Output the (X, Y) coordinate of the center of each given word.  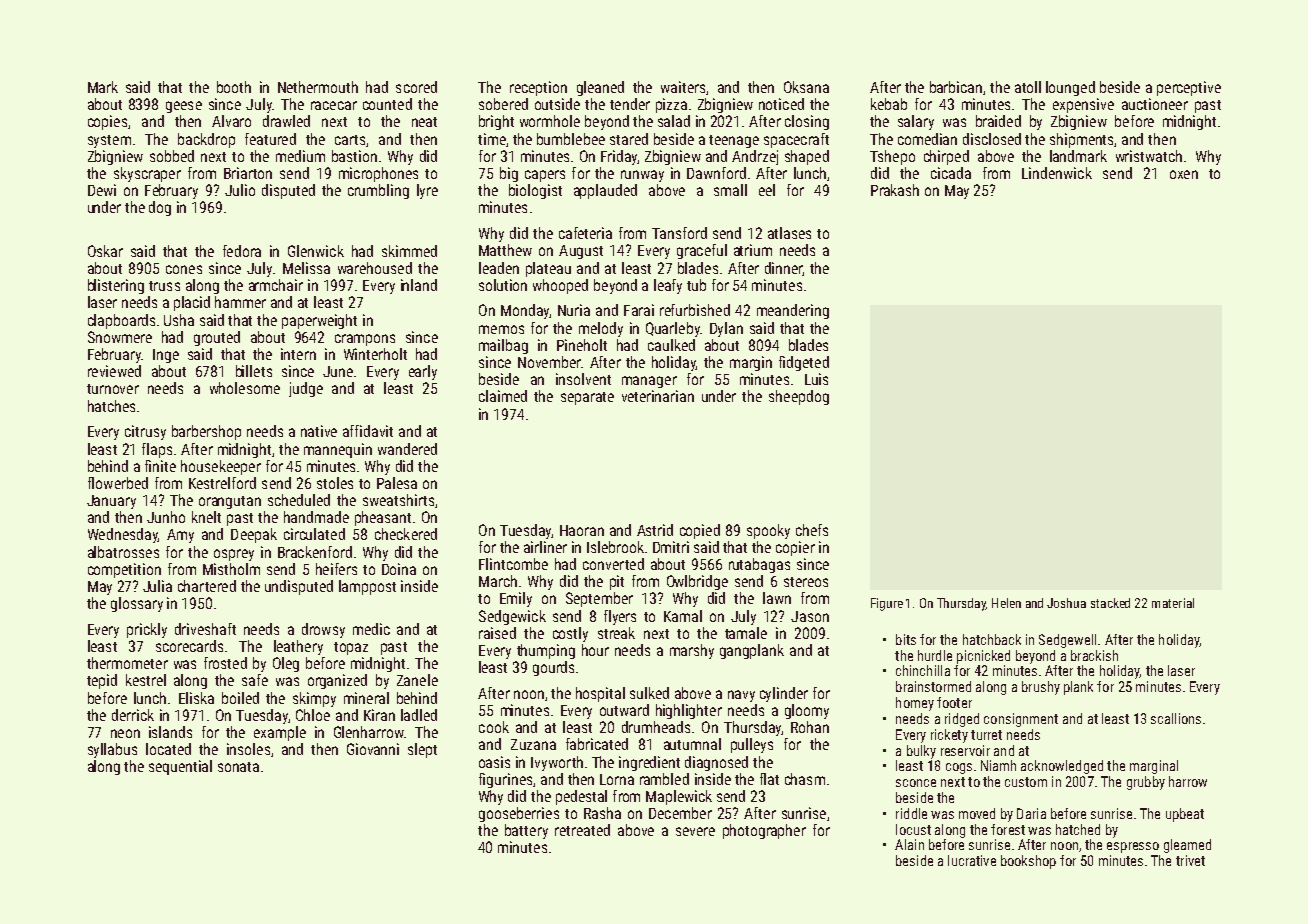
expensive (1083, 105)
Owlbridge (697, 582)
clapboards (121, 321)
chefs (812, 530)
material (1173, 603)
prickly (147, 630)
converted (613, 564)
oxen (1184, 174)
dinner (783, 268)
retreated (582, 830)
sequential (180, 767)
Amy (180, 536)
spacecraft (796, 140)
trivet (1190, 860)
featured (270, 139)
